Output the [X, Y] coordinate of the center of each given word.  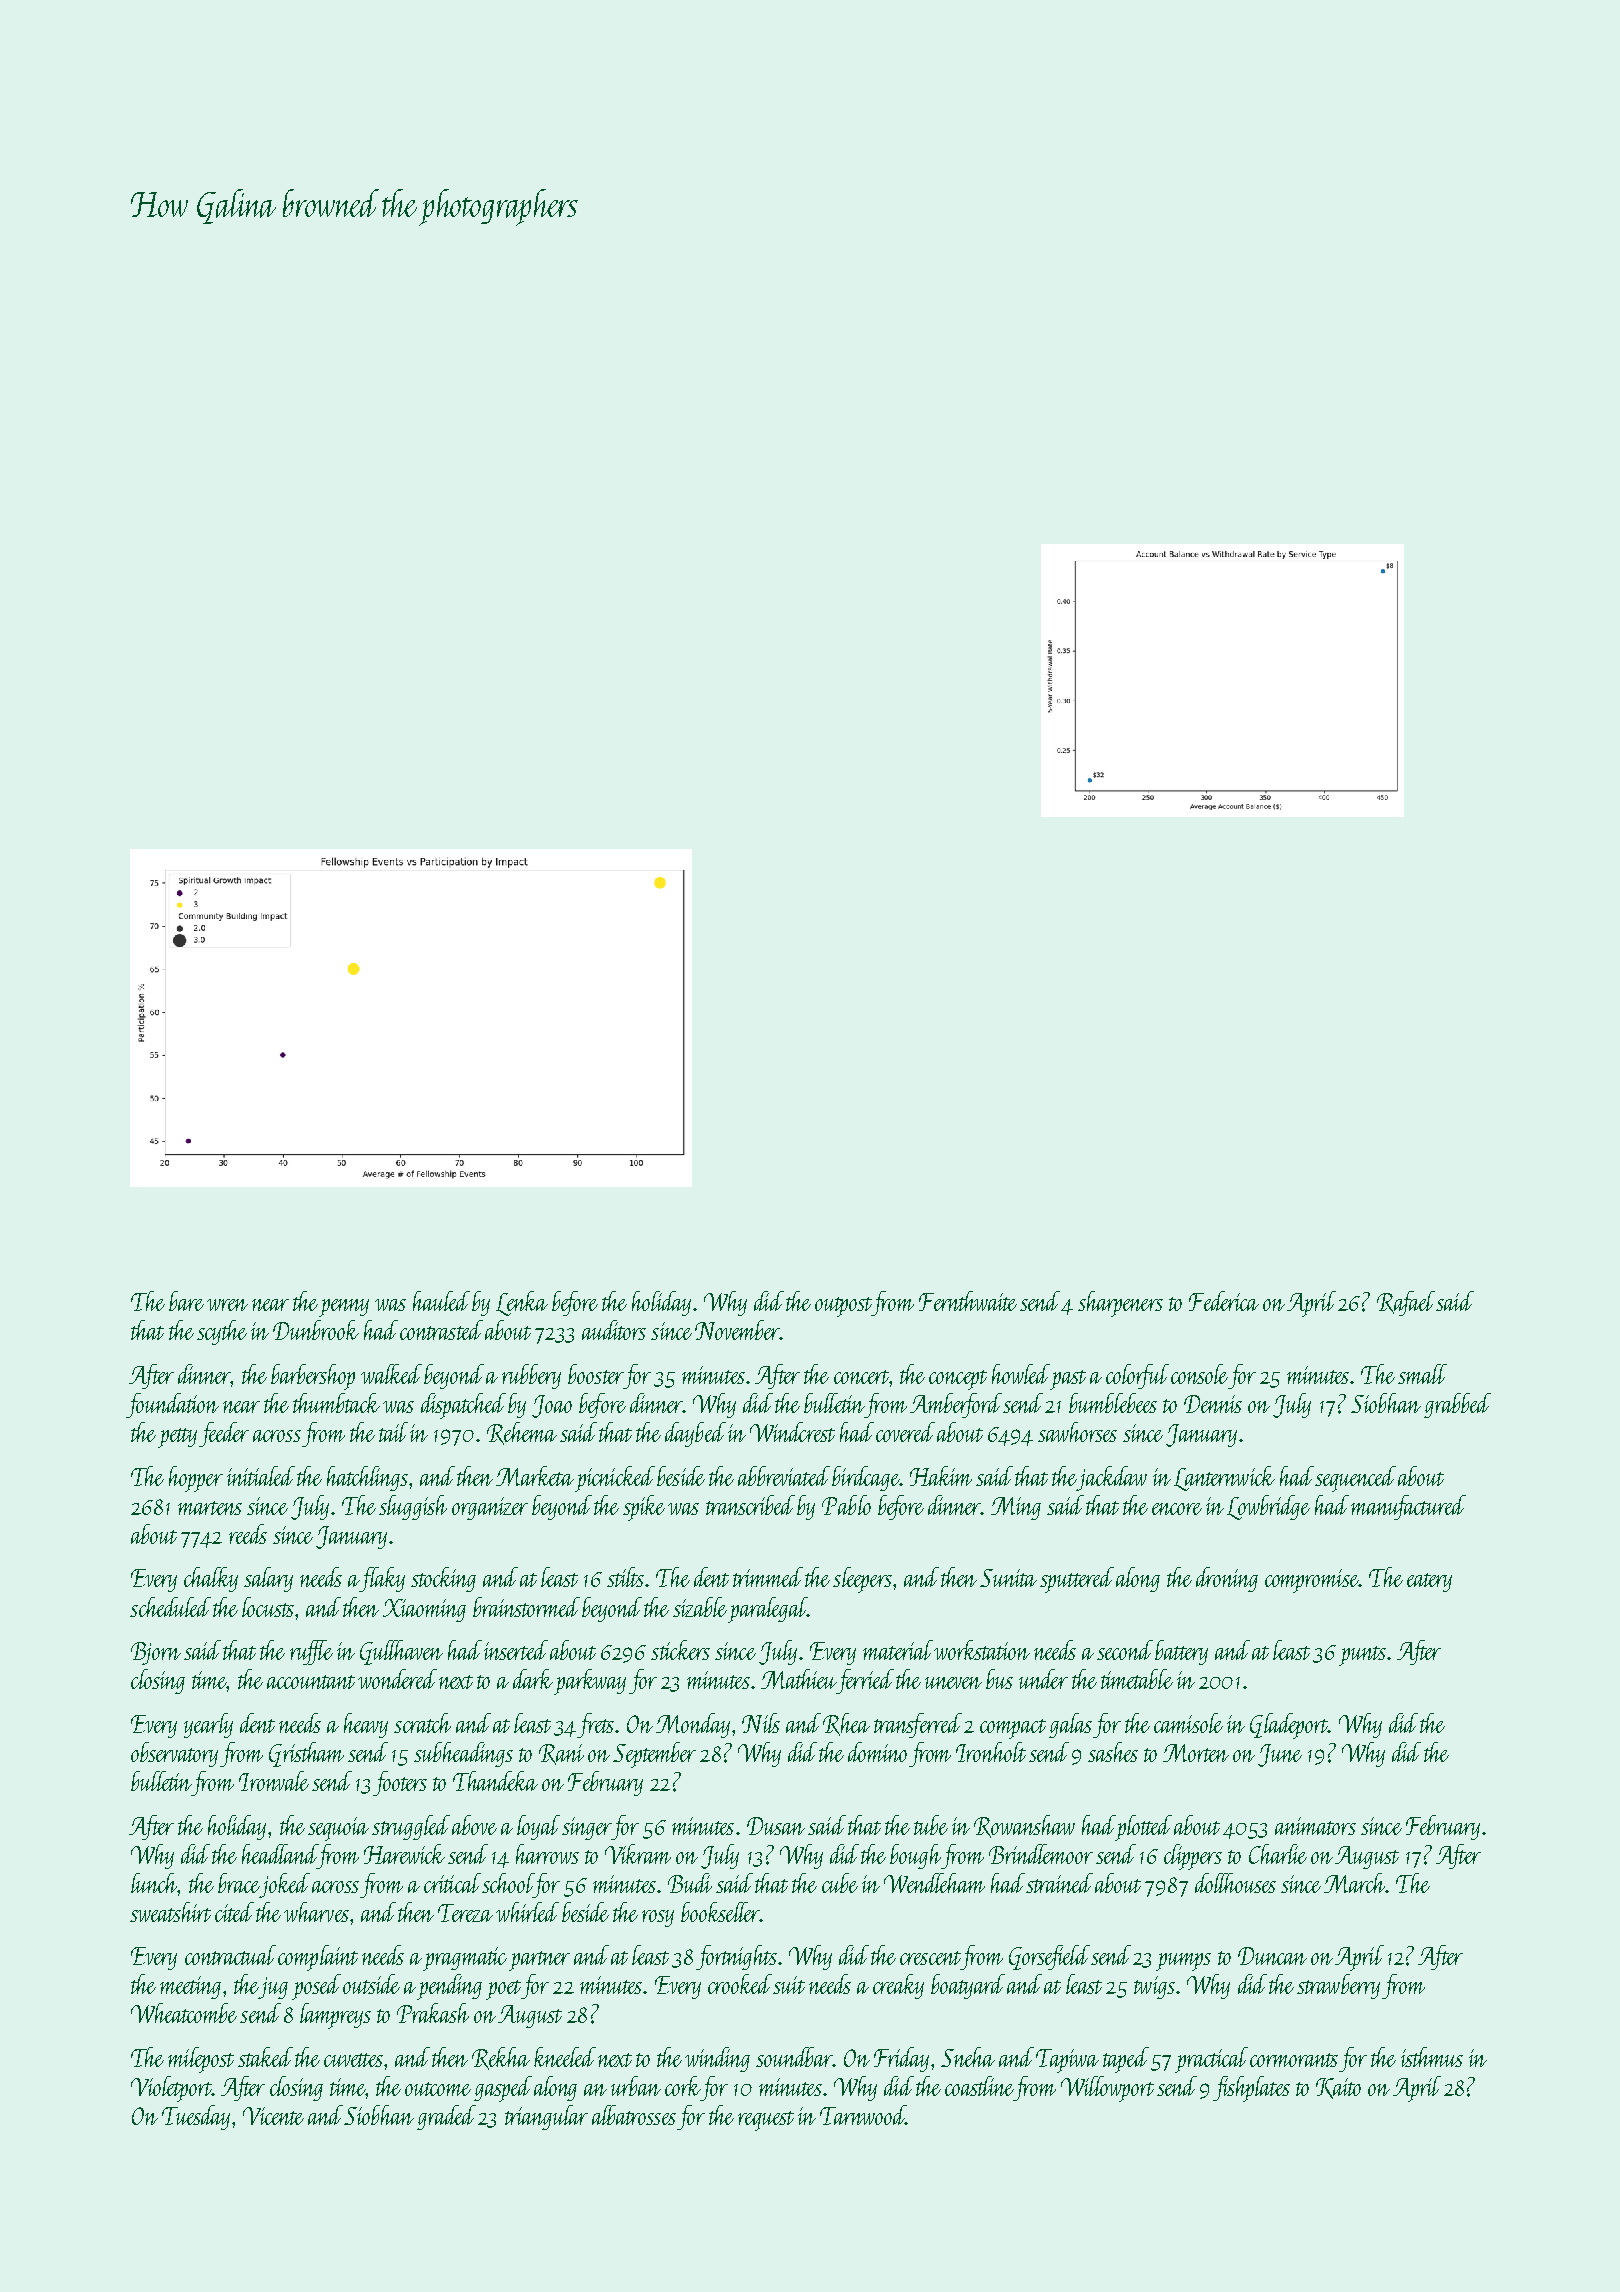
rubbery [531, 1376]
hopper [196, 1479]
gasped [503, 2089]
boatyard [968, 1986]
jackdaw [1112, 1478]
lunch [154, 1883]
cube [840, 1883]
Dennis [1213, 1404]
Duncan [1272, 1956]
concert [861, 1377]
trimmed [768, 1577]
